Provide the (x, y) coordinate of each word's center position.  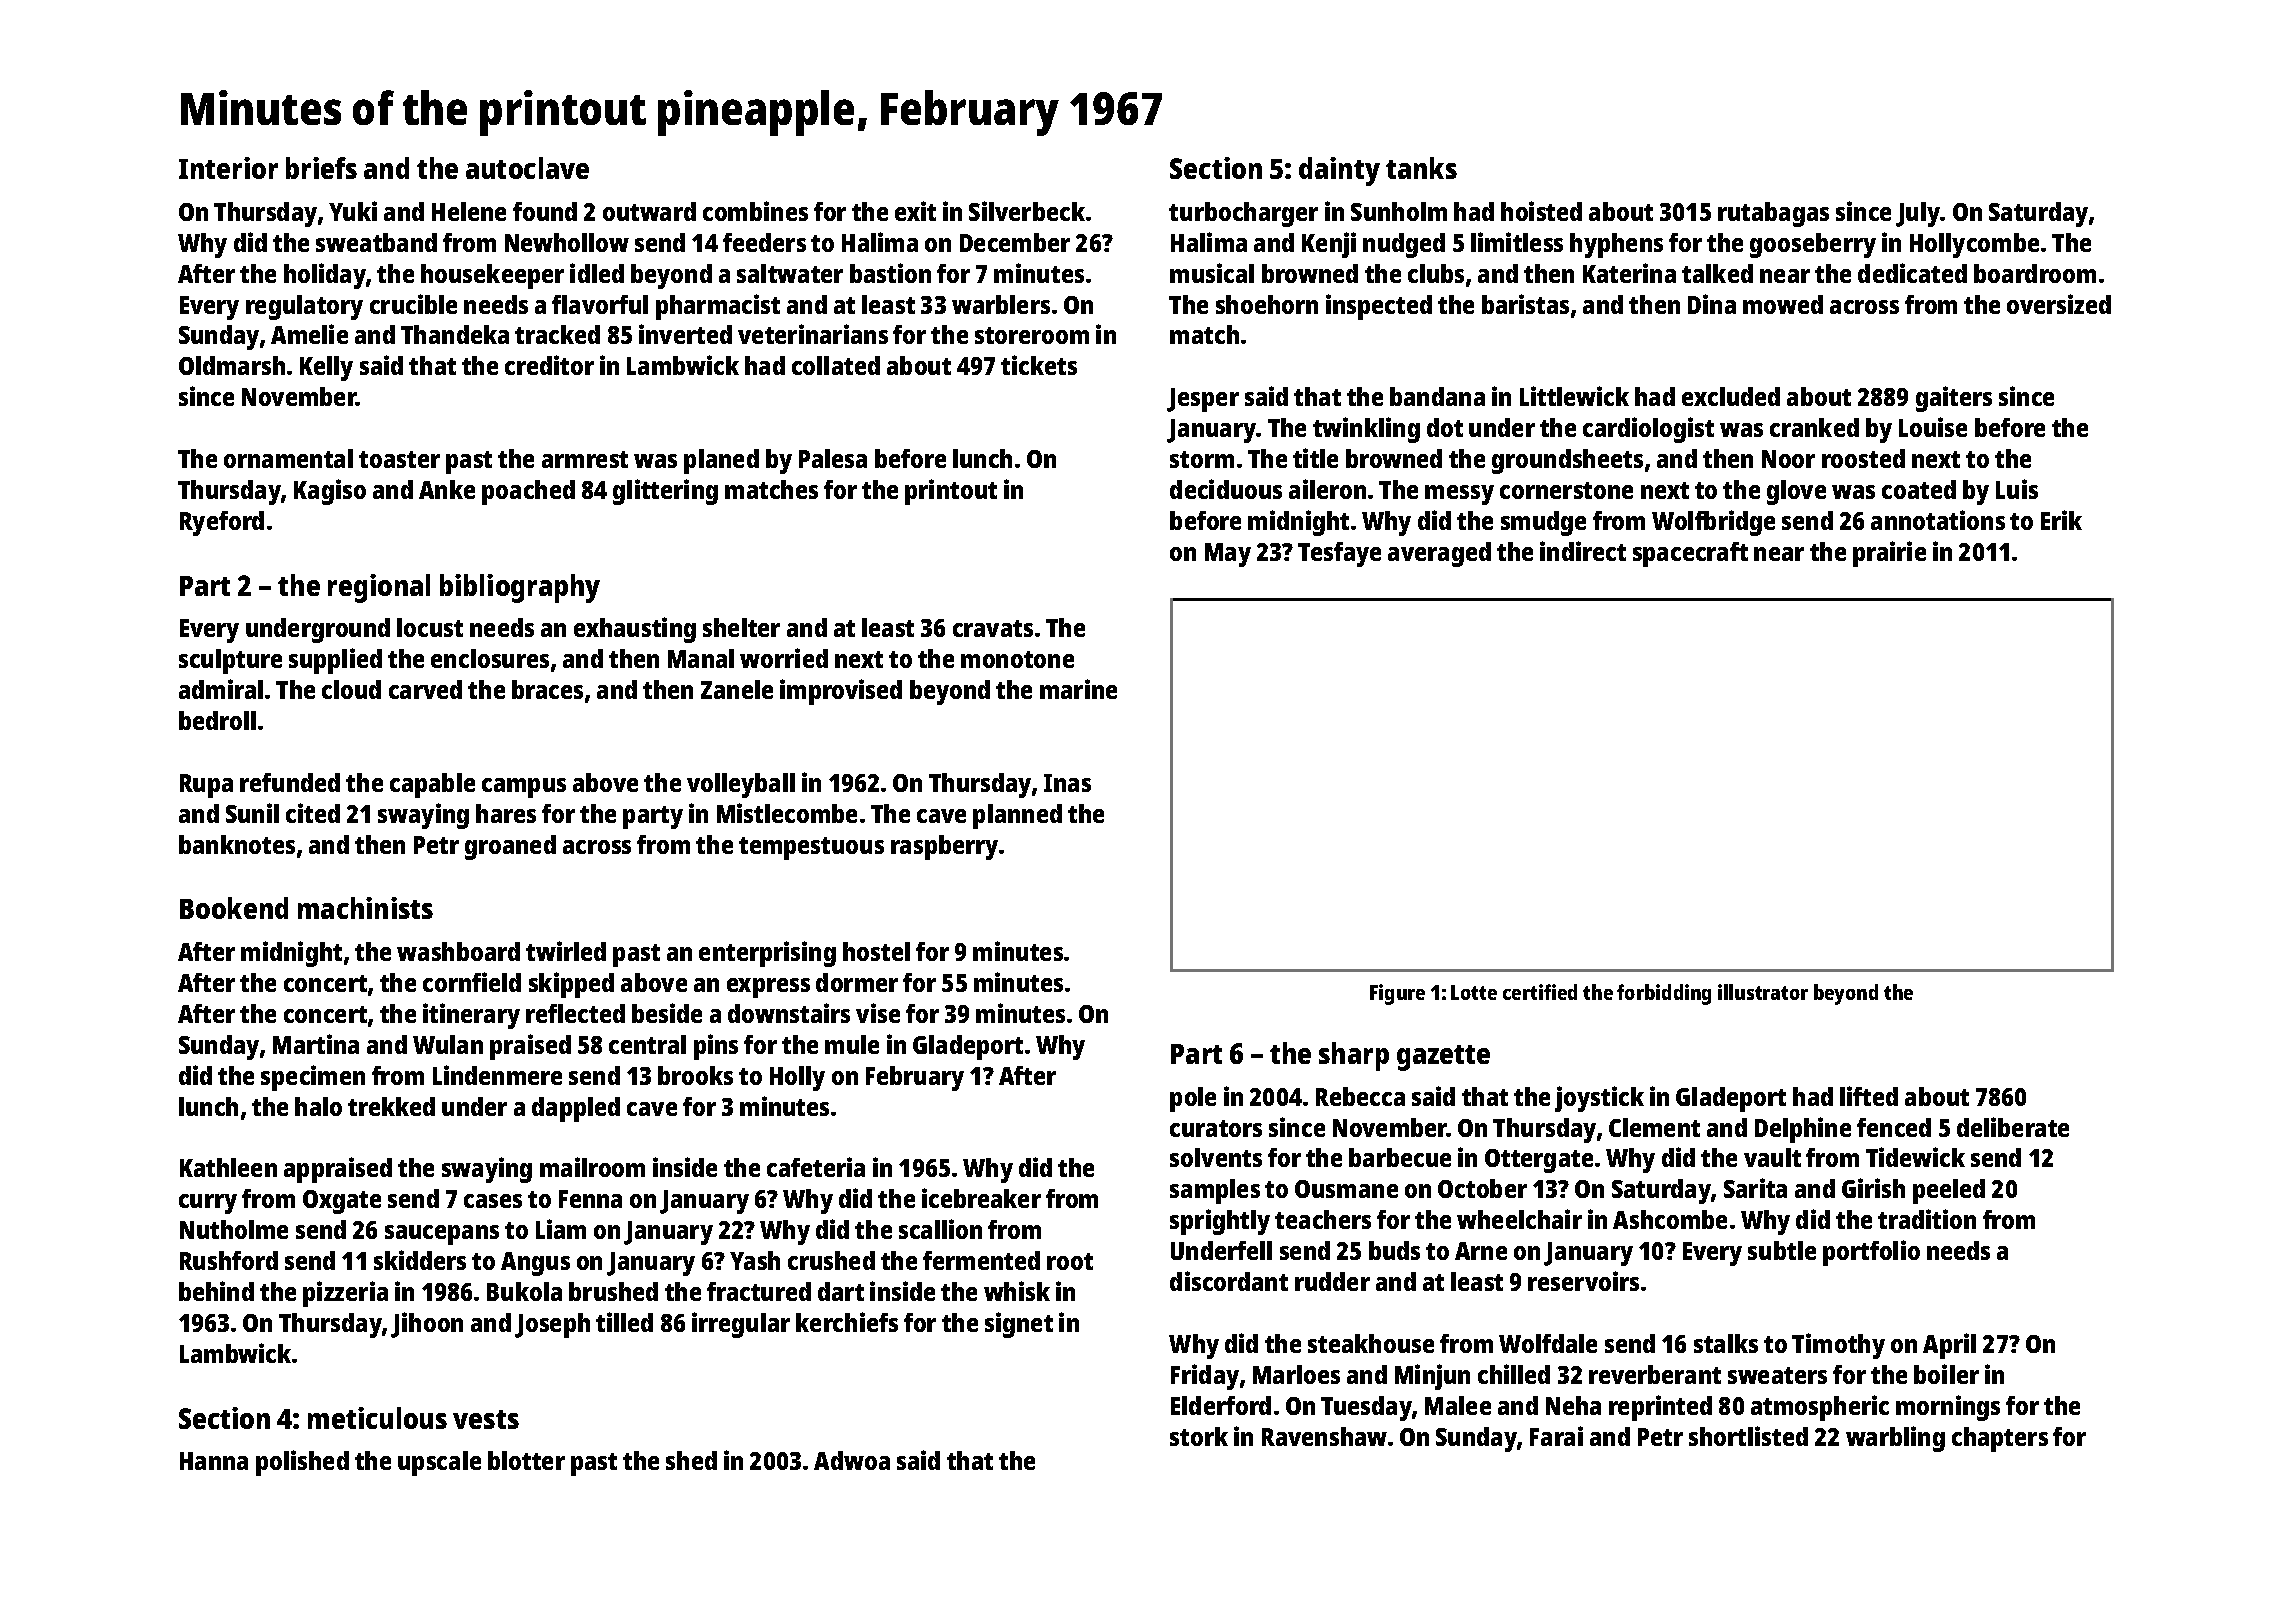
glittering (665, 492)
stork (1199, 1436)
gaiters (1954, 399)
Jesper (1203, 400)
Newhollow (567, 242)
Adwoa (852, 1460)
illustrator (1763, 992)
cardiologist (1648, 430)
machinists (365, 908)
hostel (876, 951)
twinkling (1366, 430)
